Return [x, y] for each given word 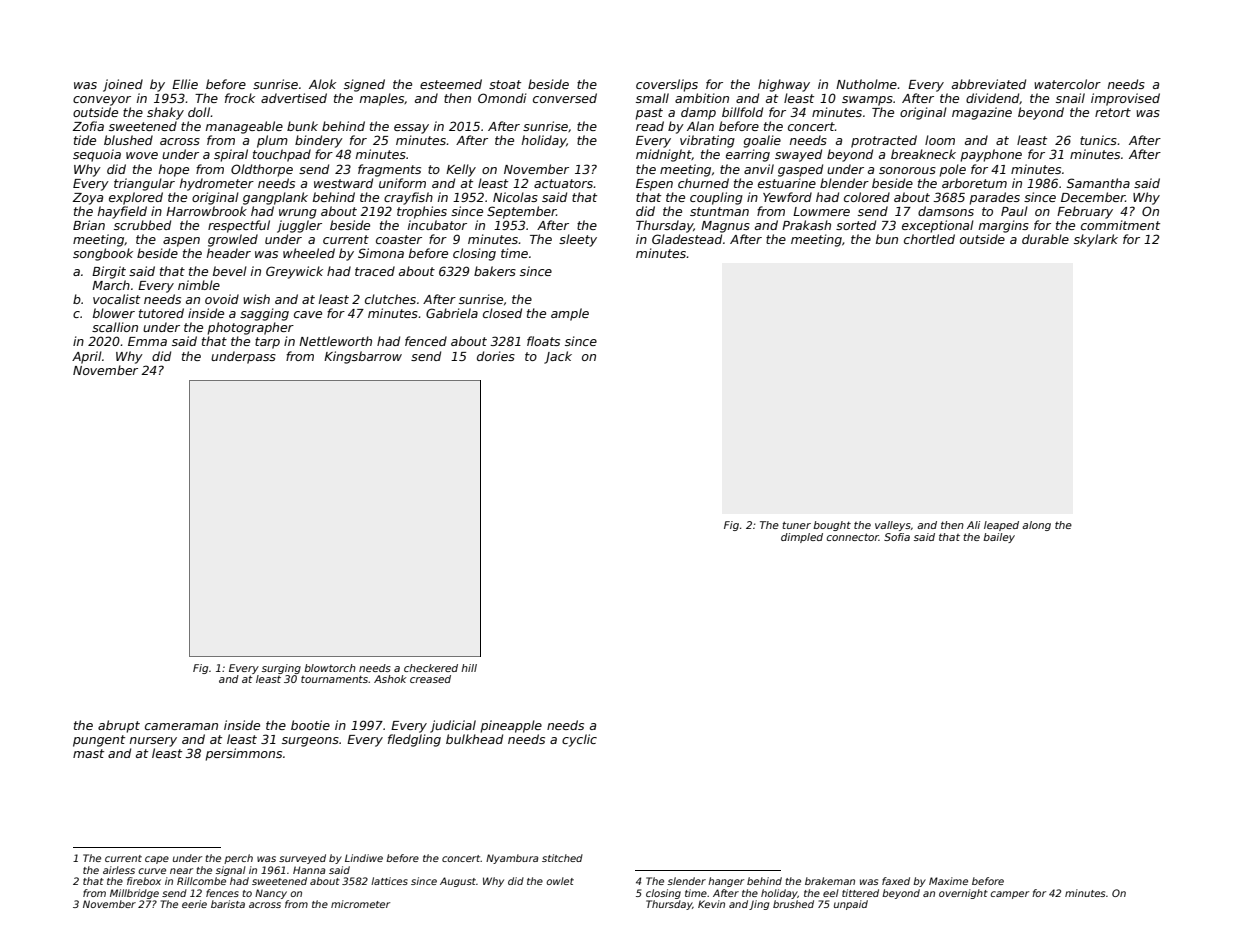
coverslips [667, 85]
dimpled [802, 538]
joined [123, 85]
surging [281, 669]
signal [231, 871]
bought [832, 526]
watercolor [1067, 84]
